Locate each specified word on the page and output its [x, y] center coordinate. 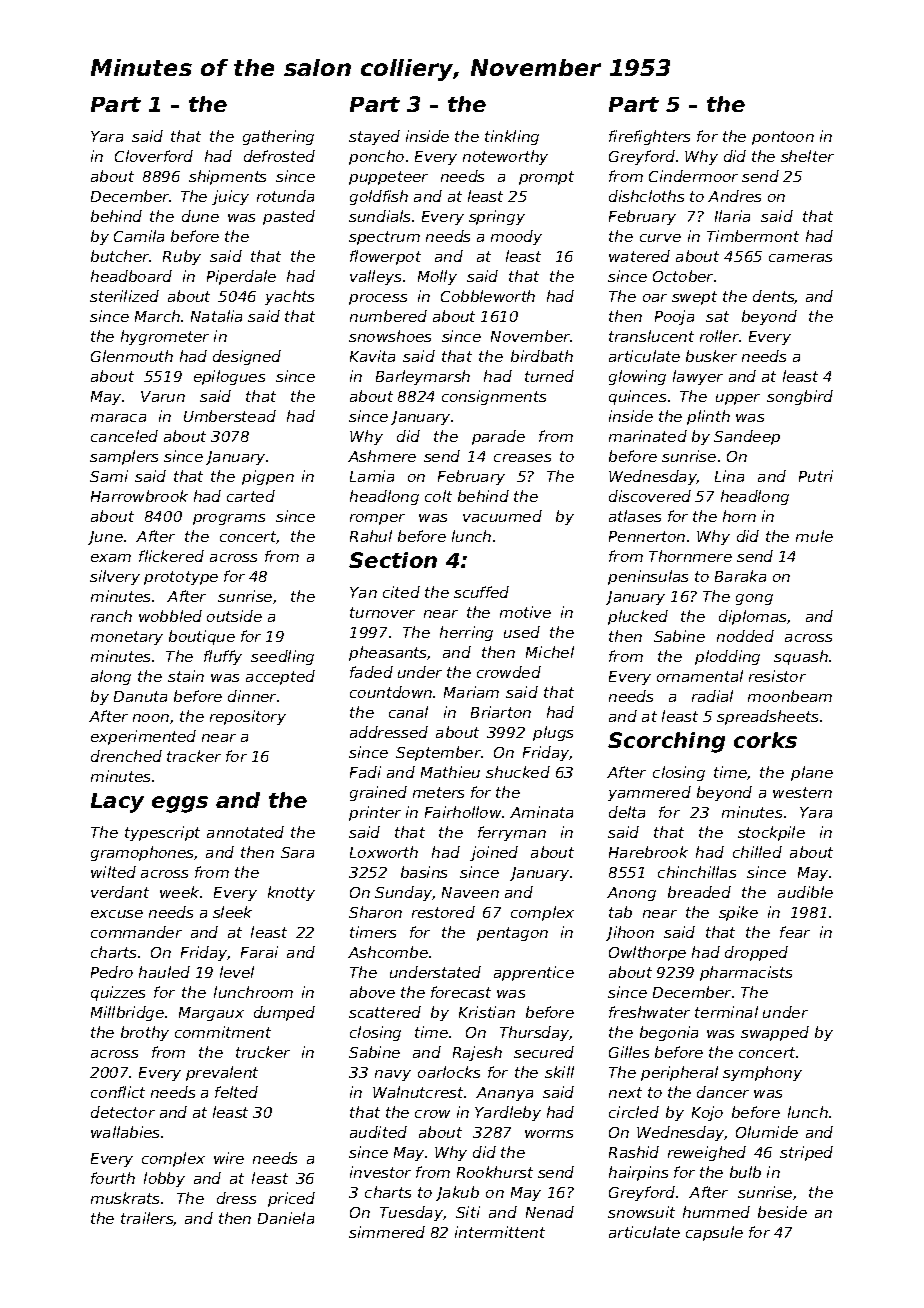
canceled [124, 436]
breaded [699, 892]
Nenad [550, 1212]
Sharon [375, 912]
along [111, 677]
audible [805, 892]
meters [438, 792]
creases [522, 458]
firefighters [649, 137]
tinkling [512, 137]
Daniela [286, 1218]
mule [814, 536]
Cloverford [154, 156]
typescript [162, 833]
